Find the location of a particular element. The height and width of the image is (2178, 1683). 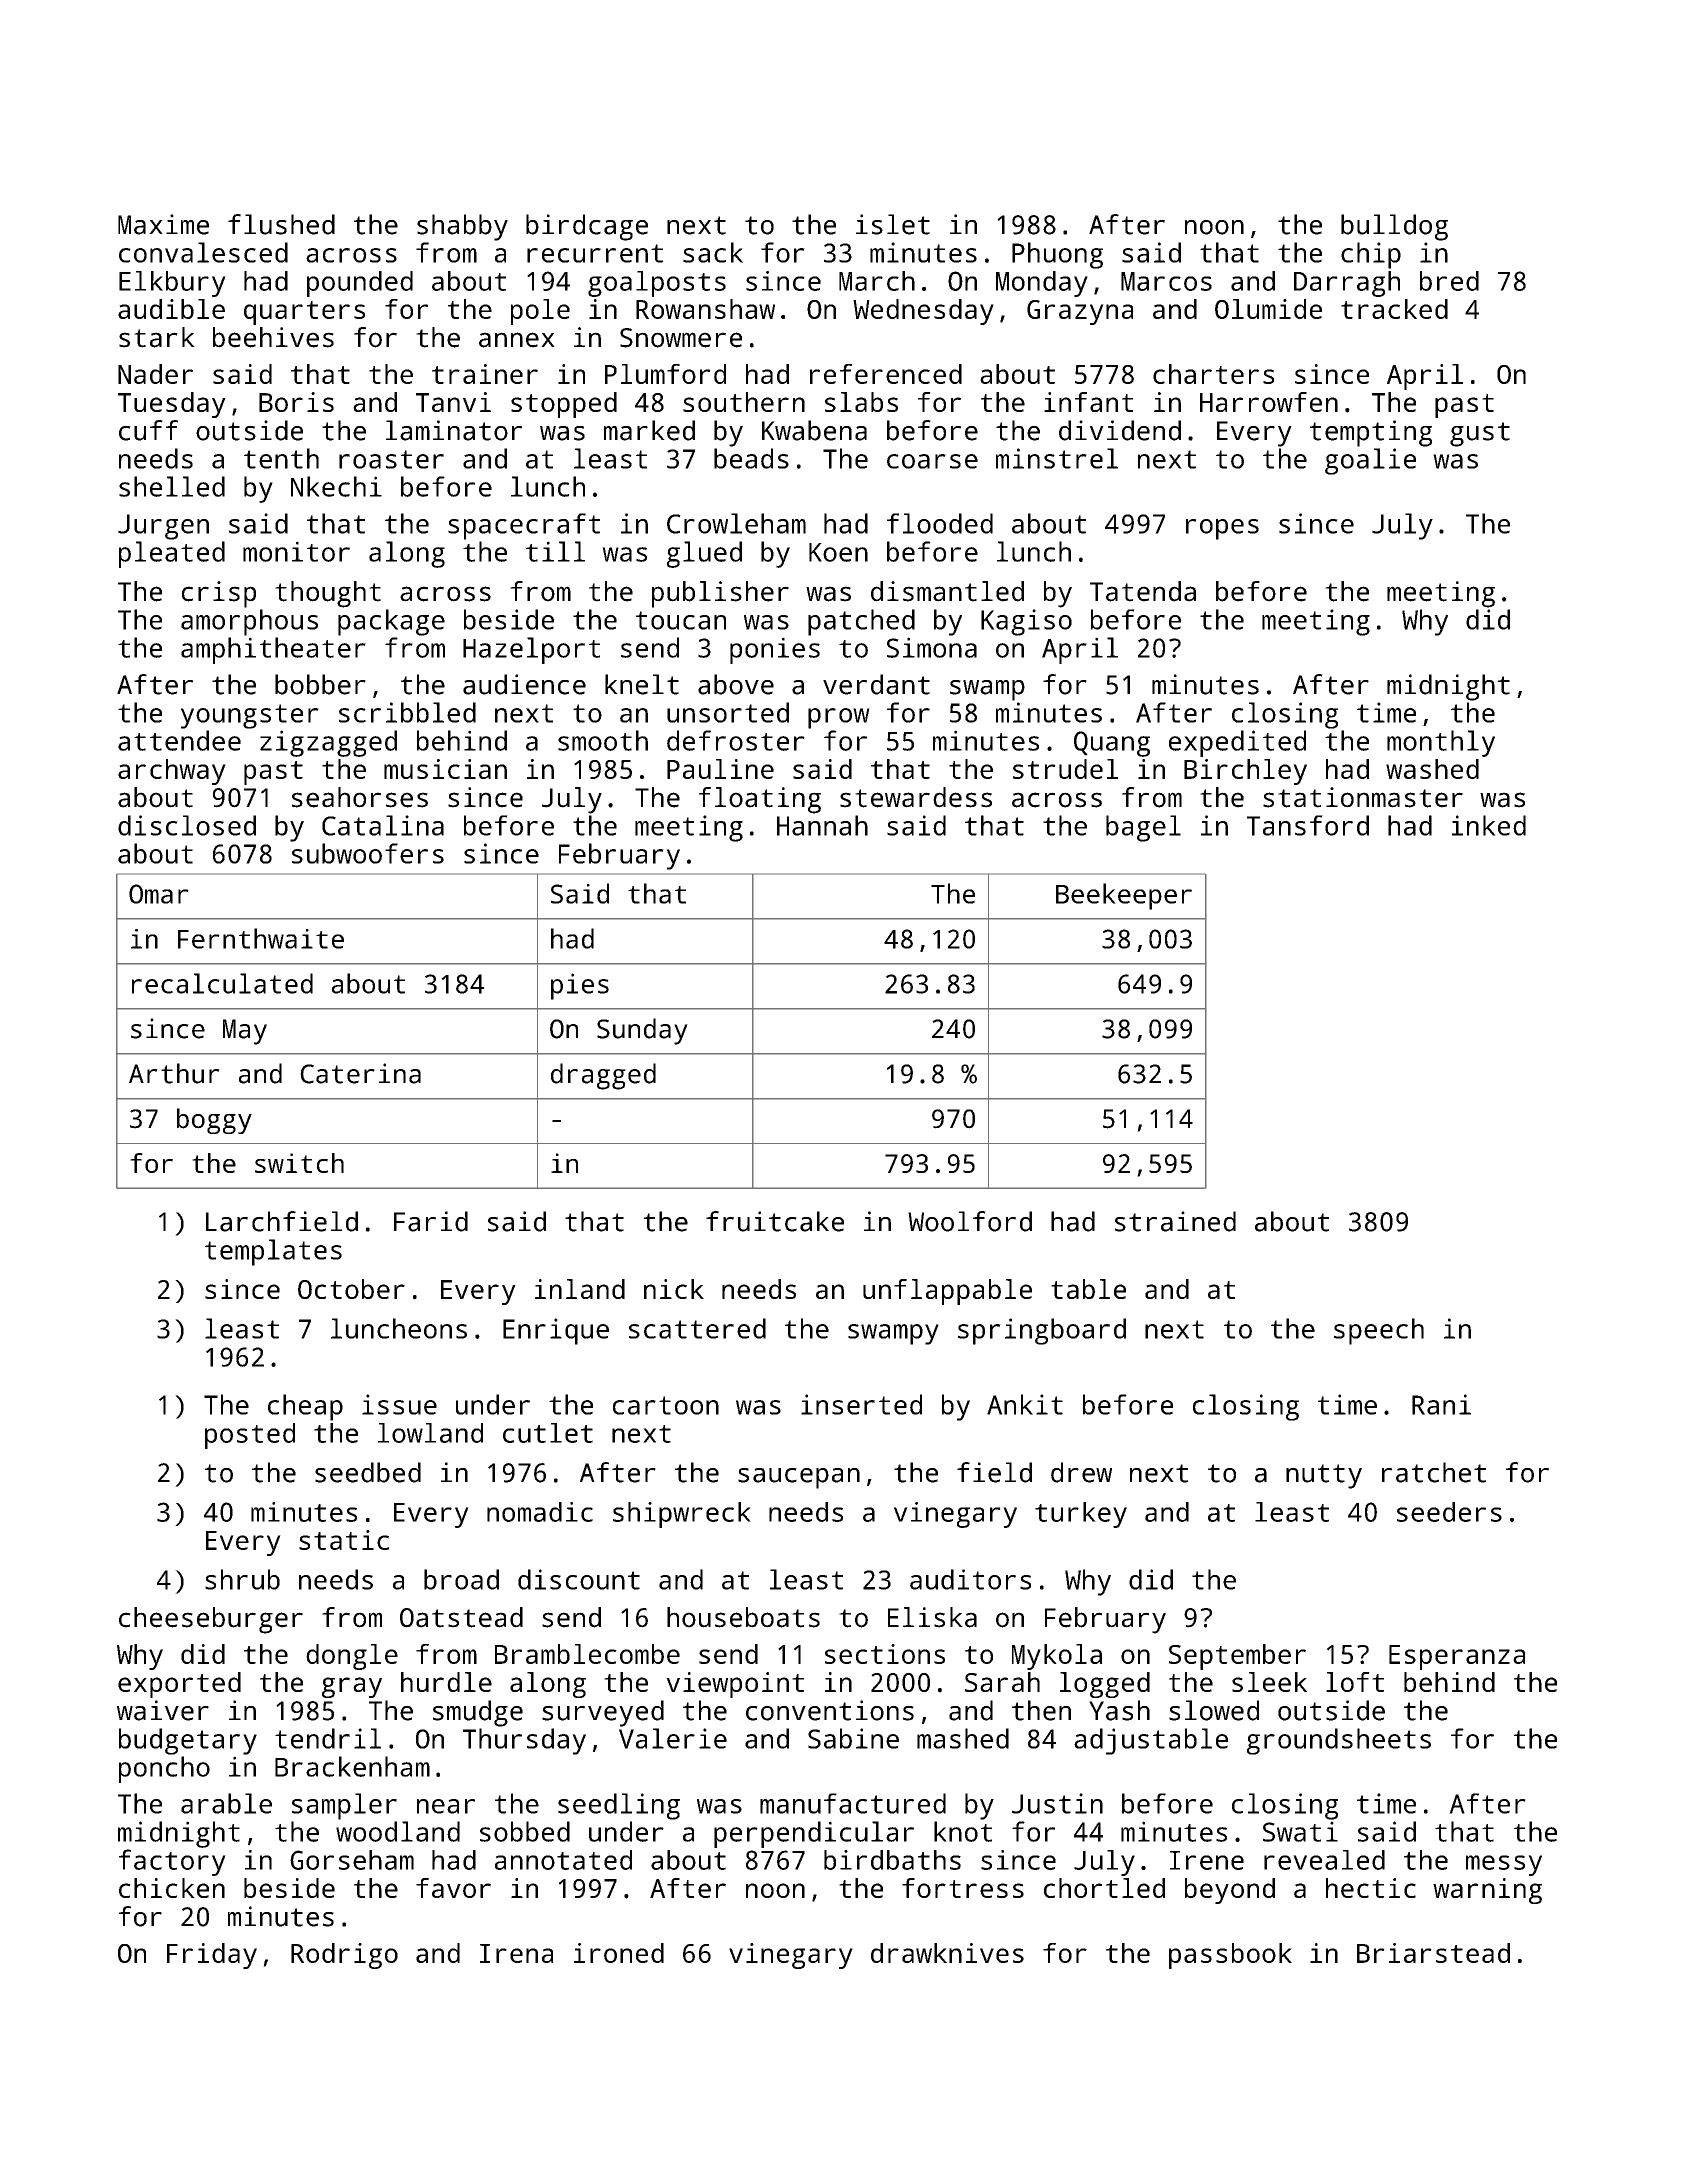

speech is located at coordinates (1379, 1331).
